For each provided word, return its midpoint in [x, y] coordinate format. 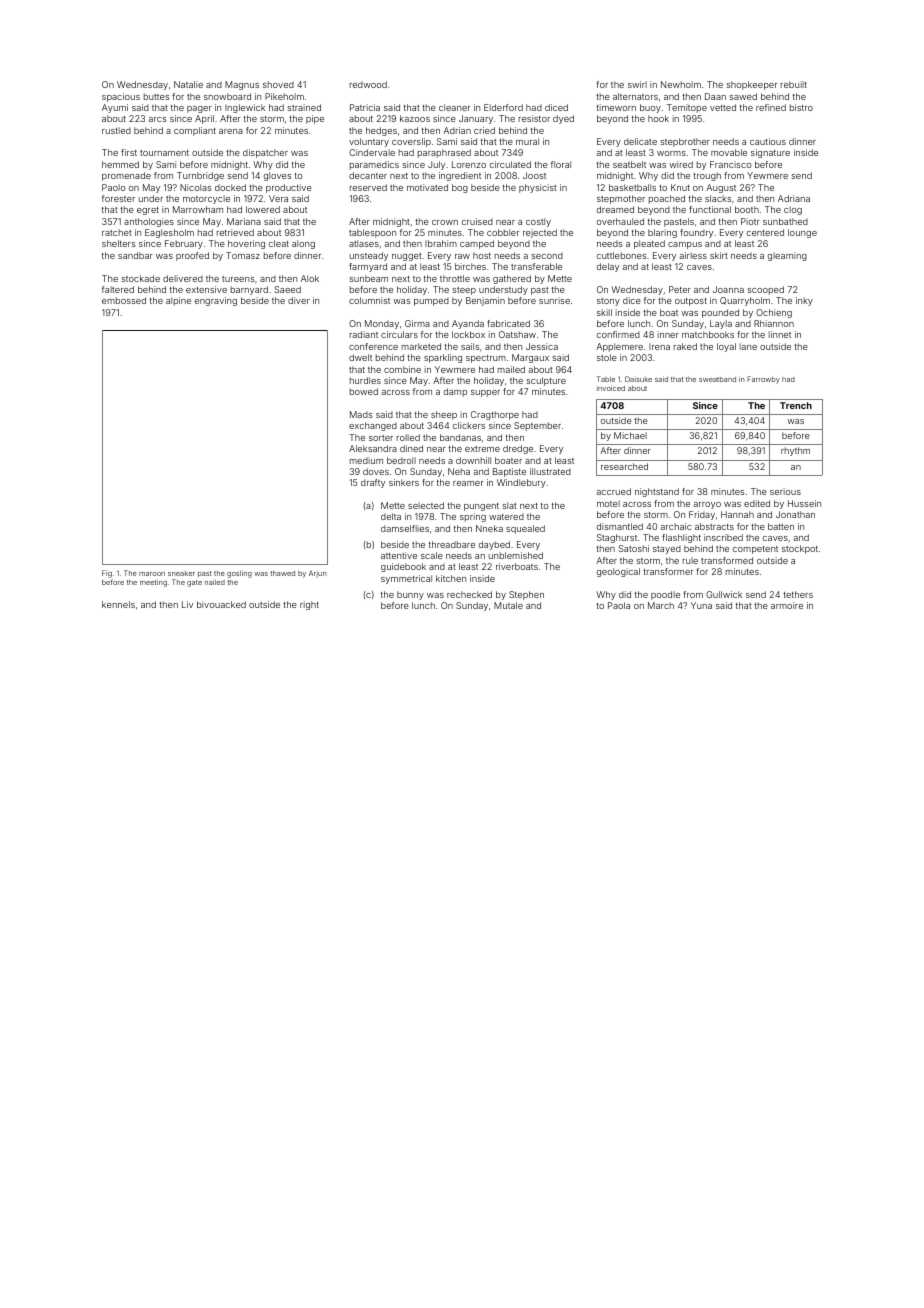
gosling [239, 574]
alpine [178, 301]
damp [455, 392]
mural [527, 141]
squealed [525, 529]
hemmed [120, 164]
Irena [659, 346]
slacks [718, 198]
